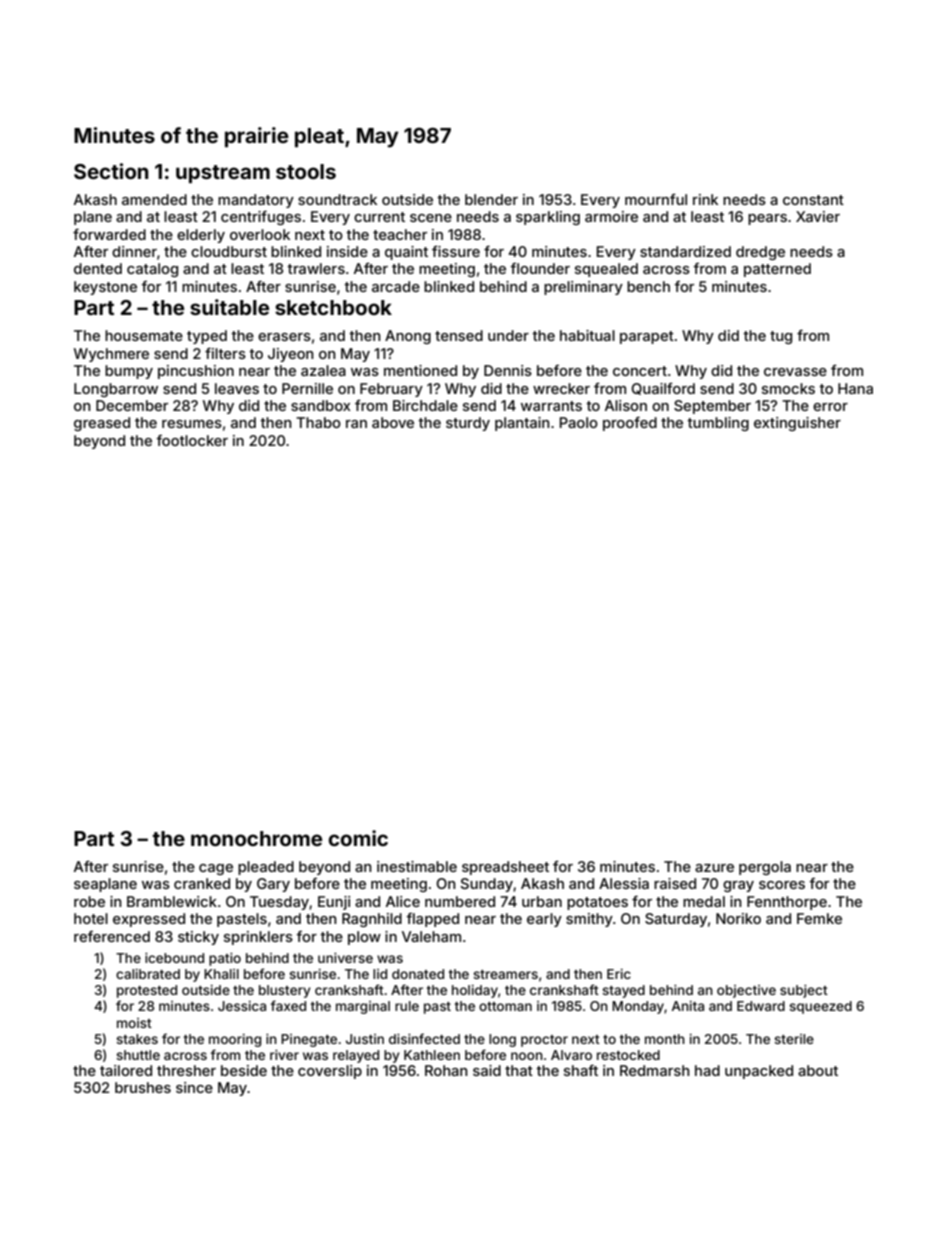  I want to click on comic, so click(358, 838).
